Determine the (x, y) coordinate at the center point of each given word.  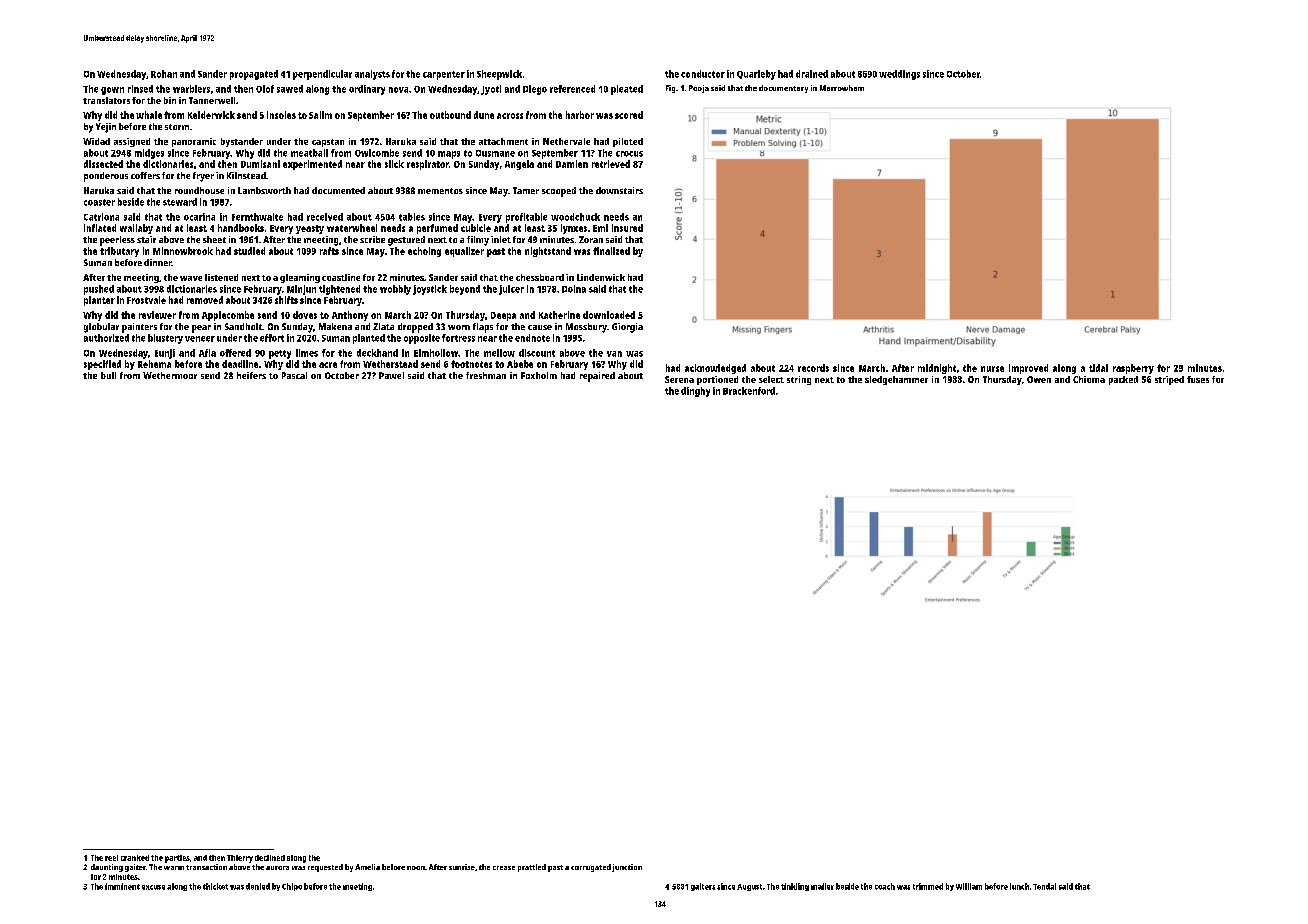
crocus (629, 154)
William (969, 886)
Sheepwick (499, 75)
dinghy (695, 392)
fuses (1198, 379)
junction (627, 868)
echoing (424, 252)
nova (398, 90)
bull (108, 375)
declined (270, 858)
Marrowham (842, 88)
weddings (899, 75)
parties (177, 859)
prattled (532, 868)
